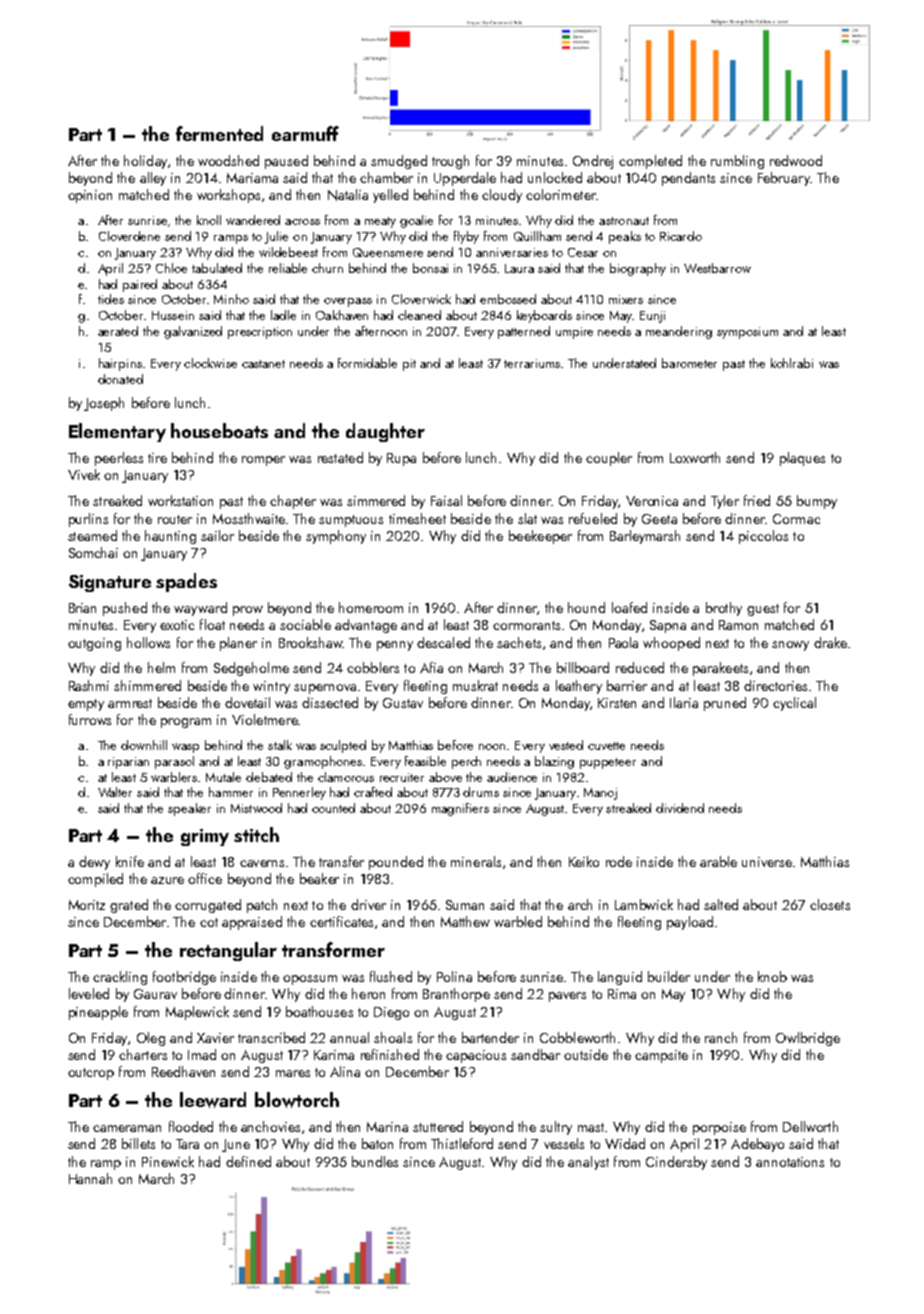  I want to click on bundles, so click(375, 1161).
